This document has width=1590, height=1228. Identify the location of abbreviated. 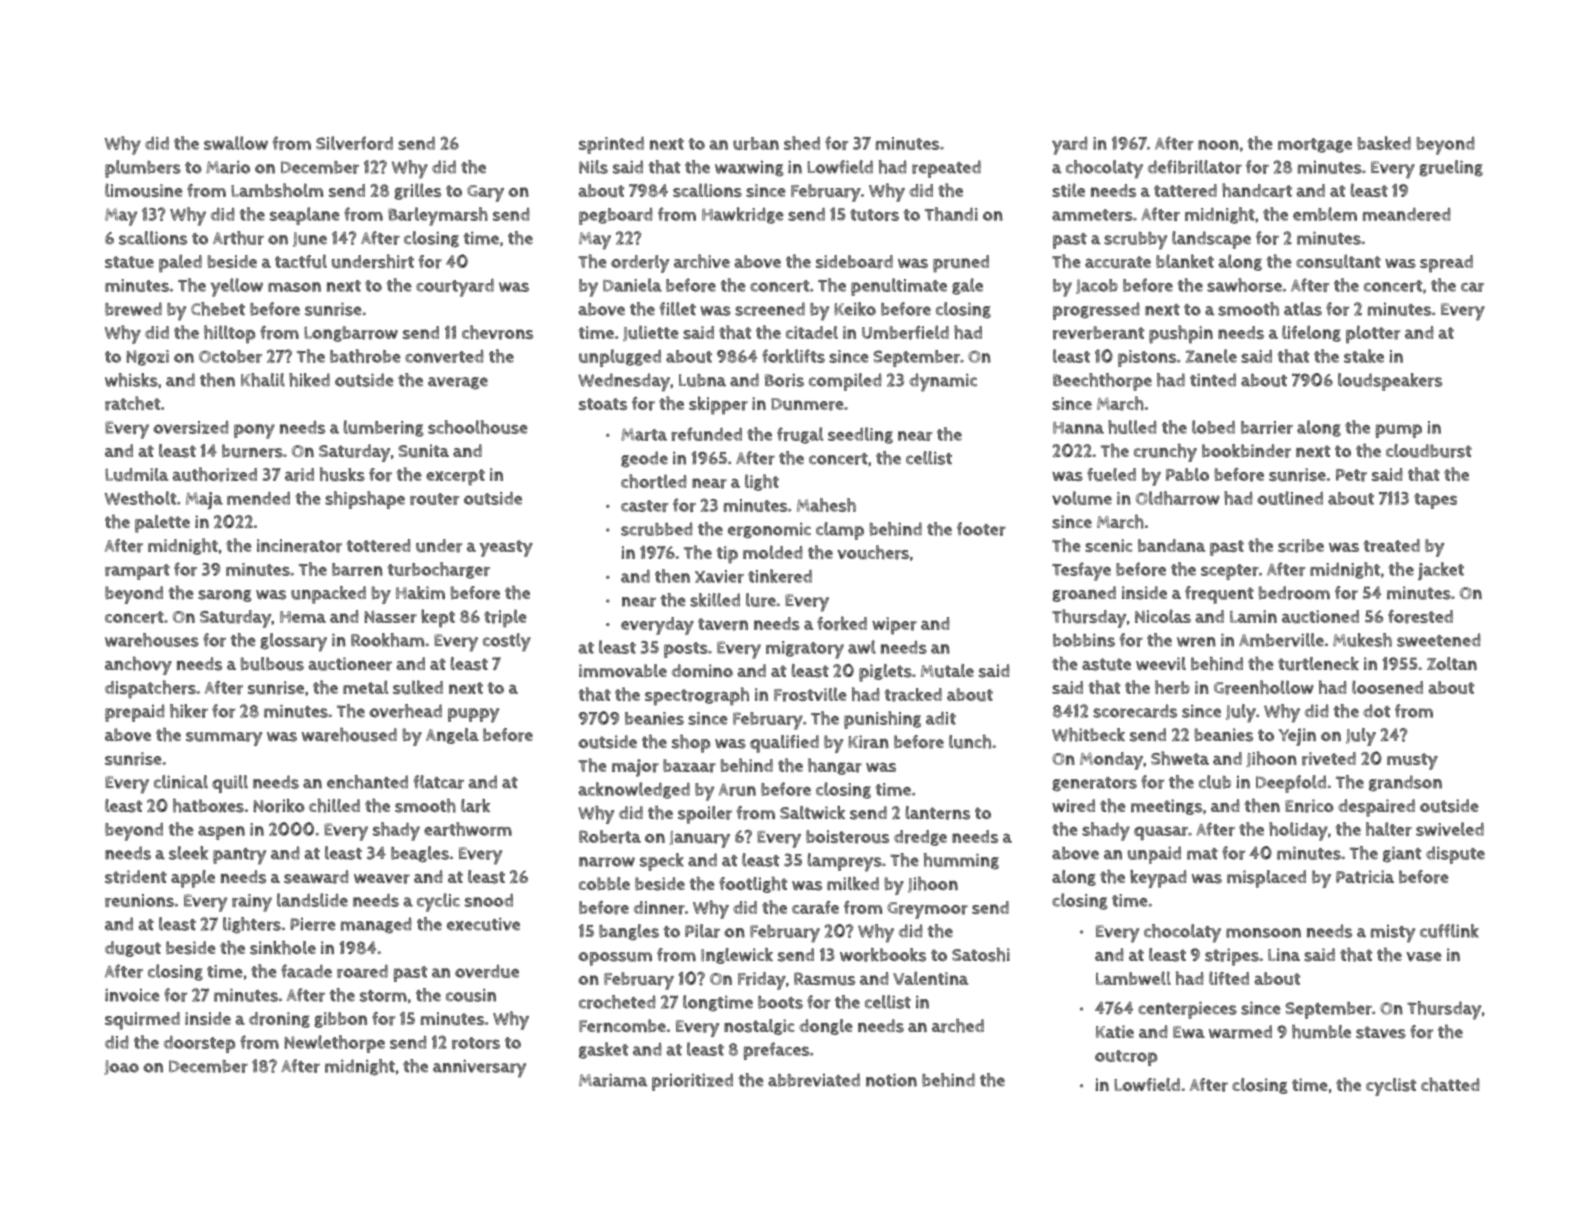
(814, 1080).
